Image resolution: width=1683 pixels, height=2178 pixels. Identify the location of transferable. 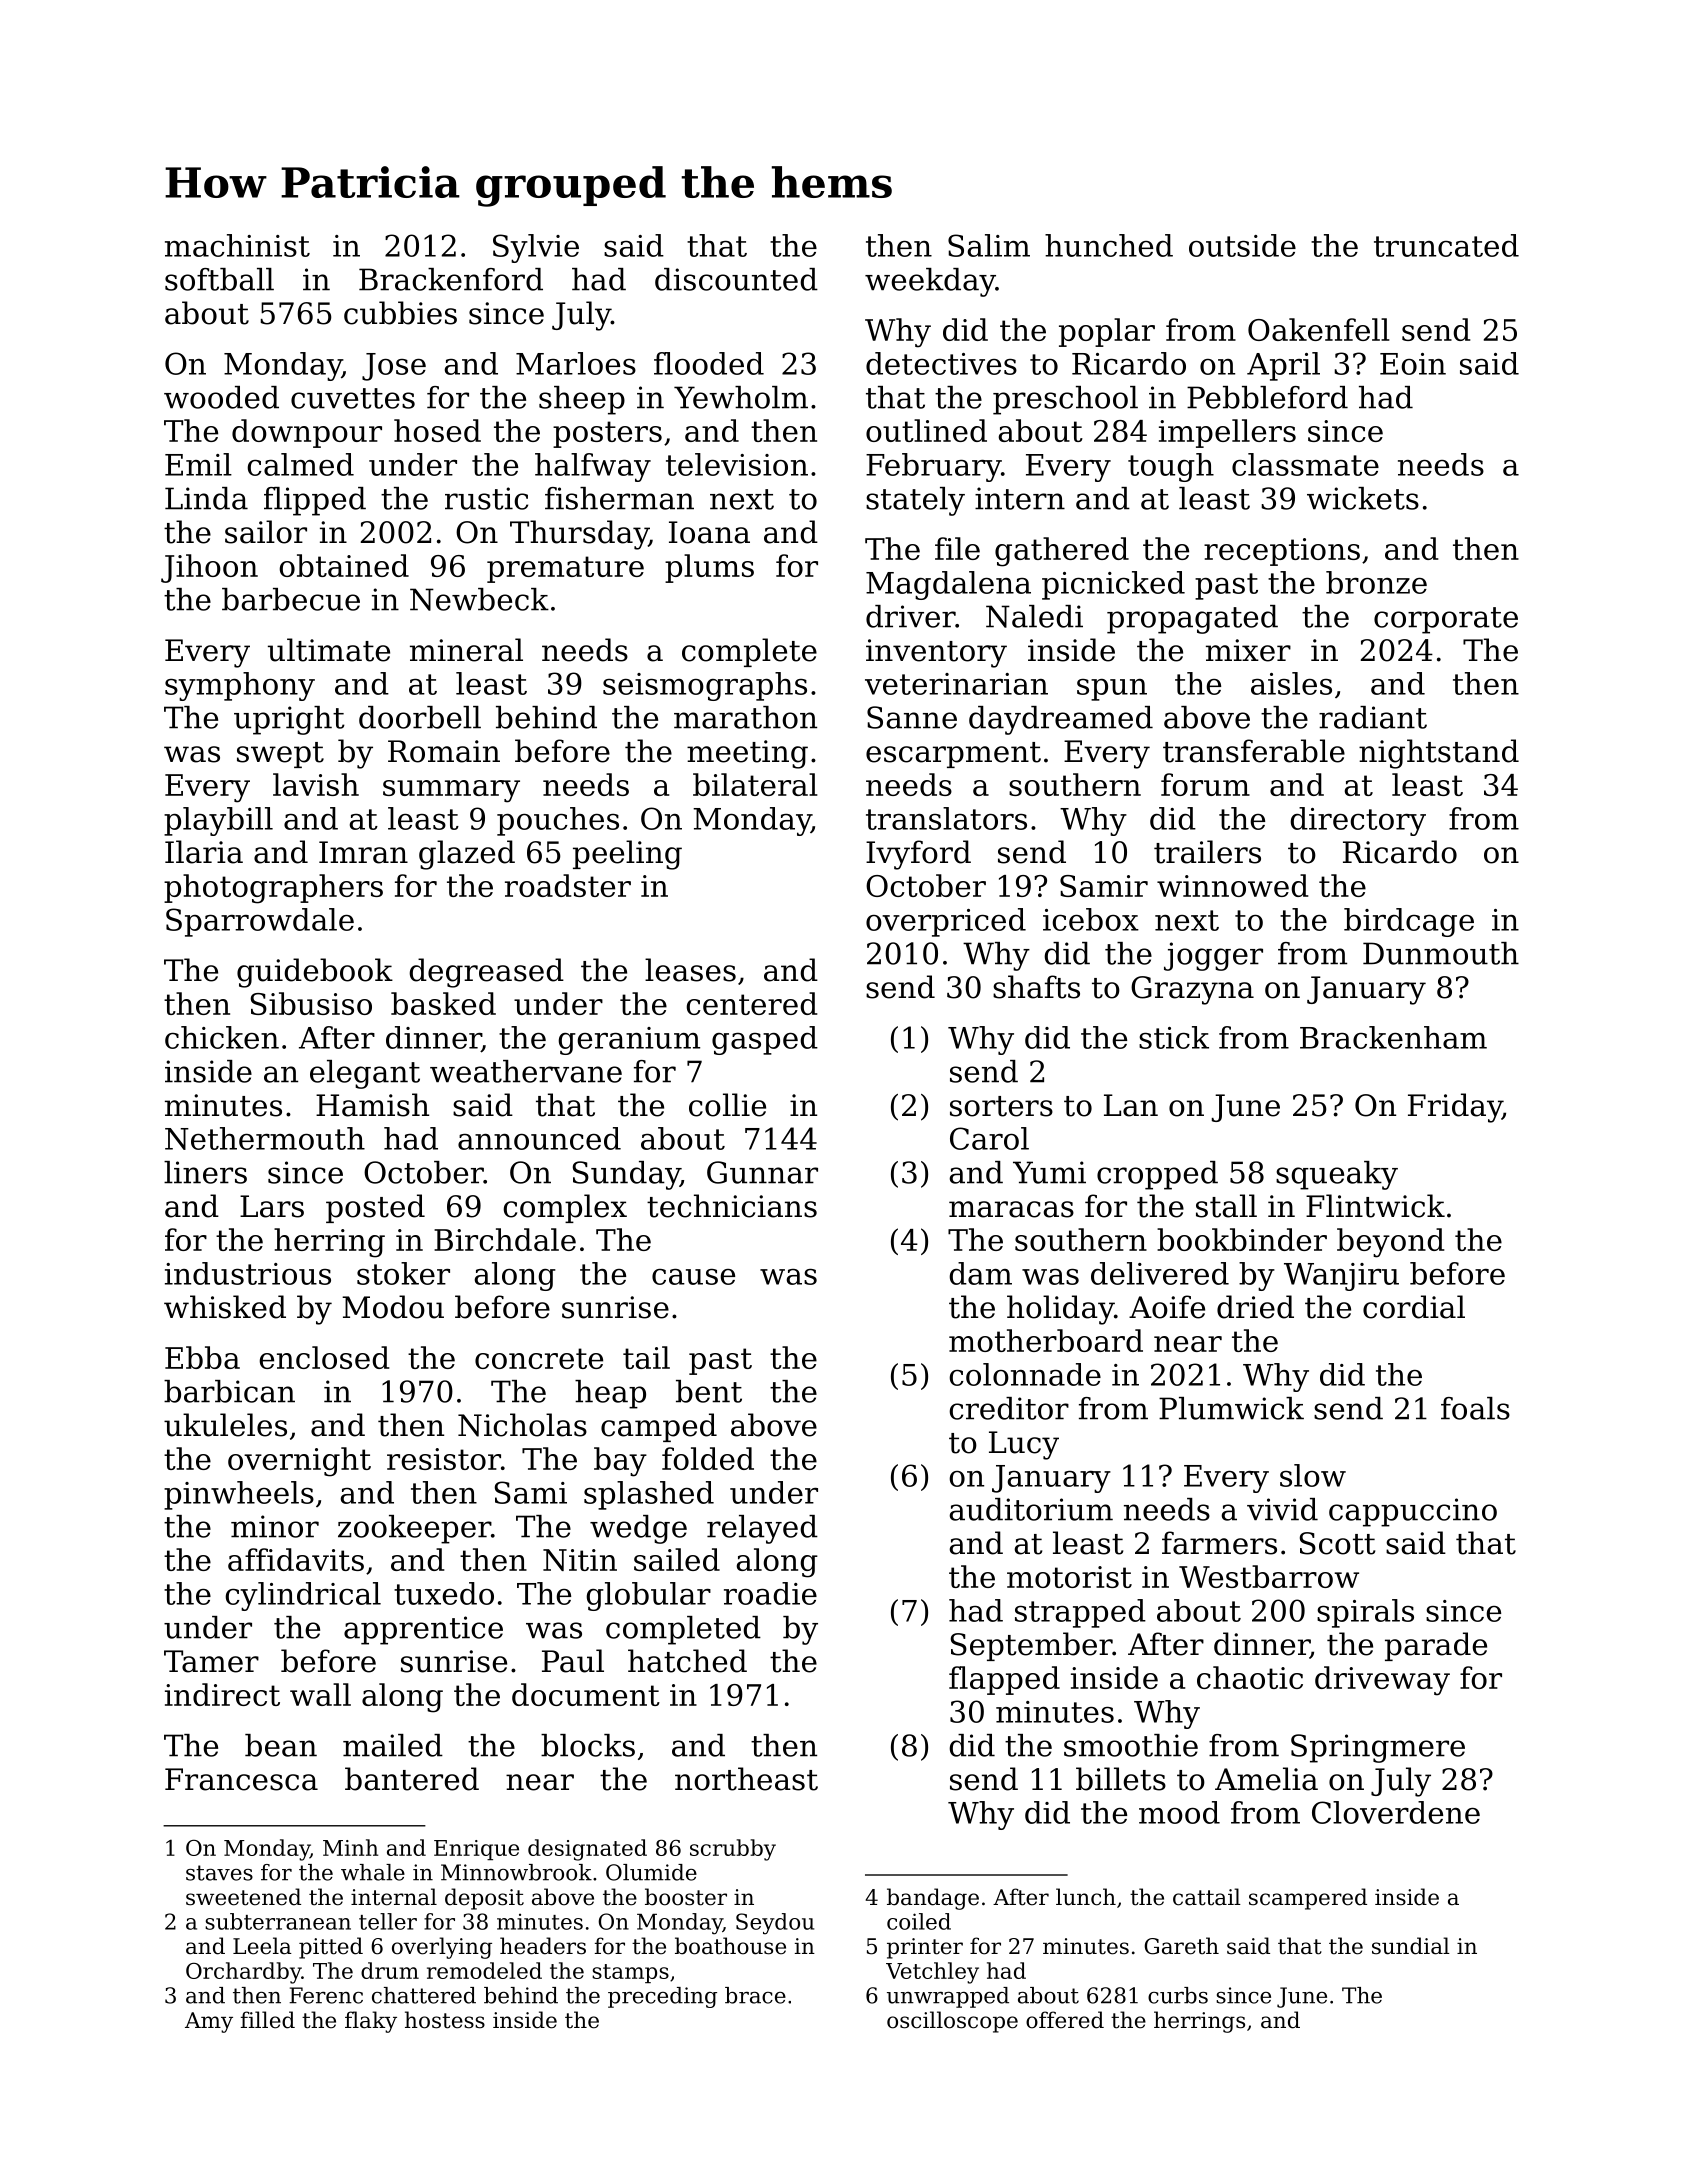
(1254, 751).
